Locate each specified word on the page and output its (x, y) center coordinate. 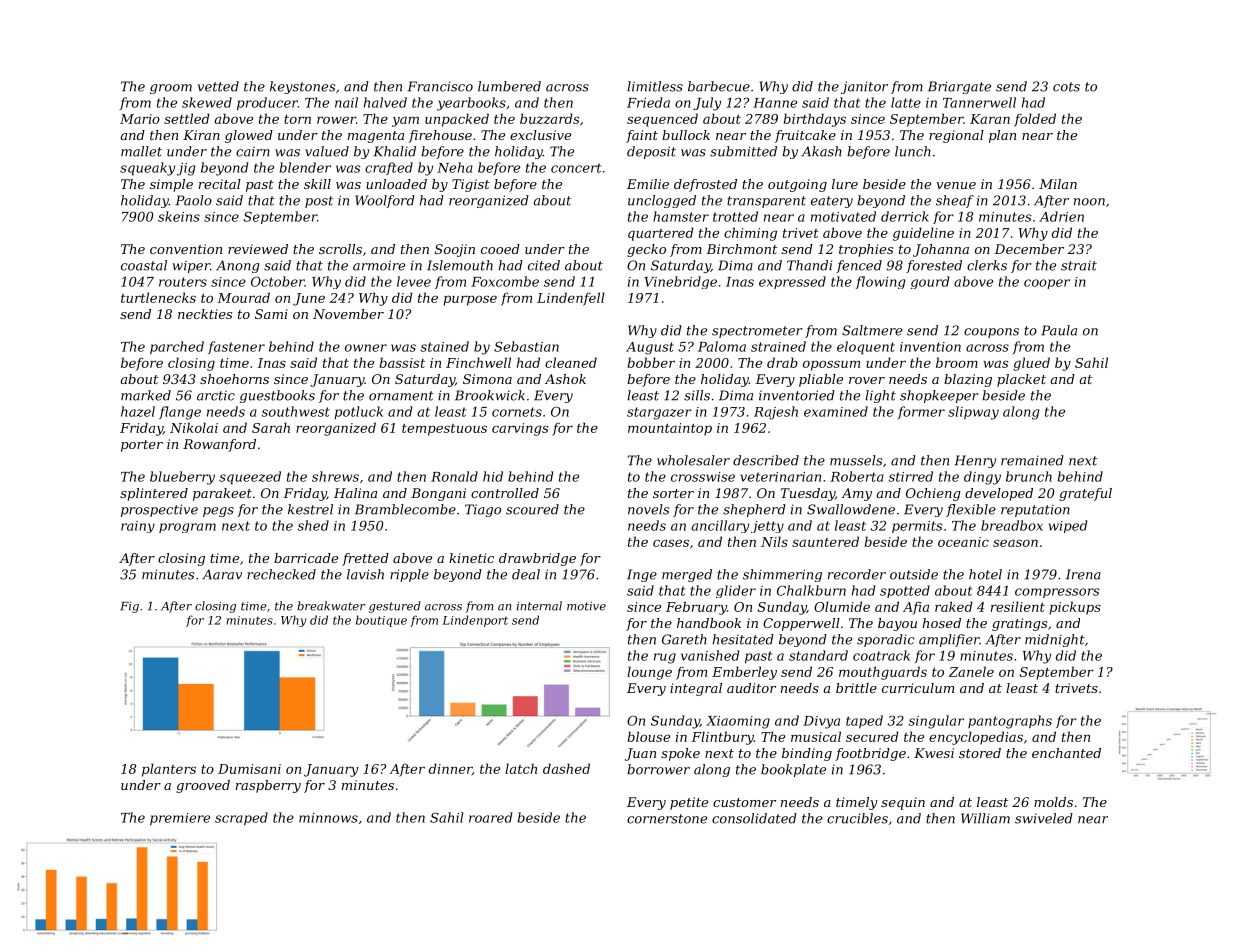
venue (956, 185)
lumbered (509, 86)
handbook (709, 623)
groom (171, 89)
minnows (328, 818)
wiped (1068, 526)
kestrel (310, 509)
